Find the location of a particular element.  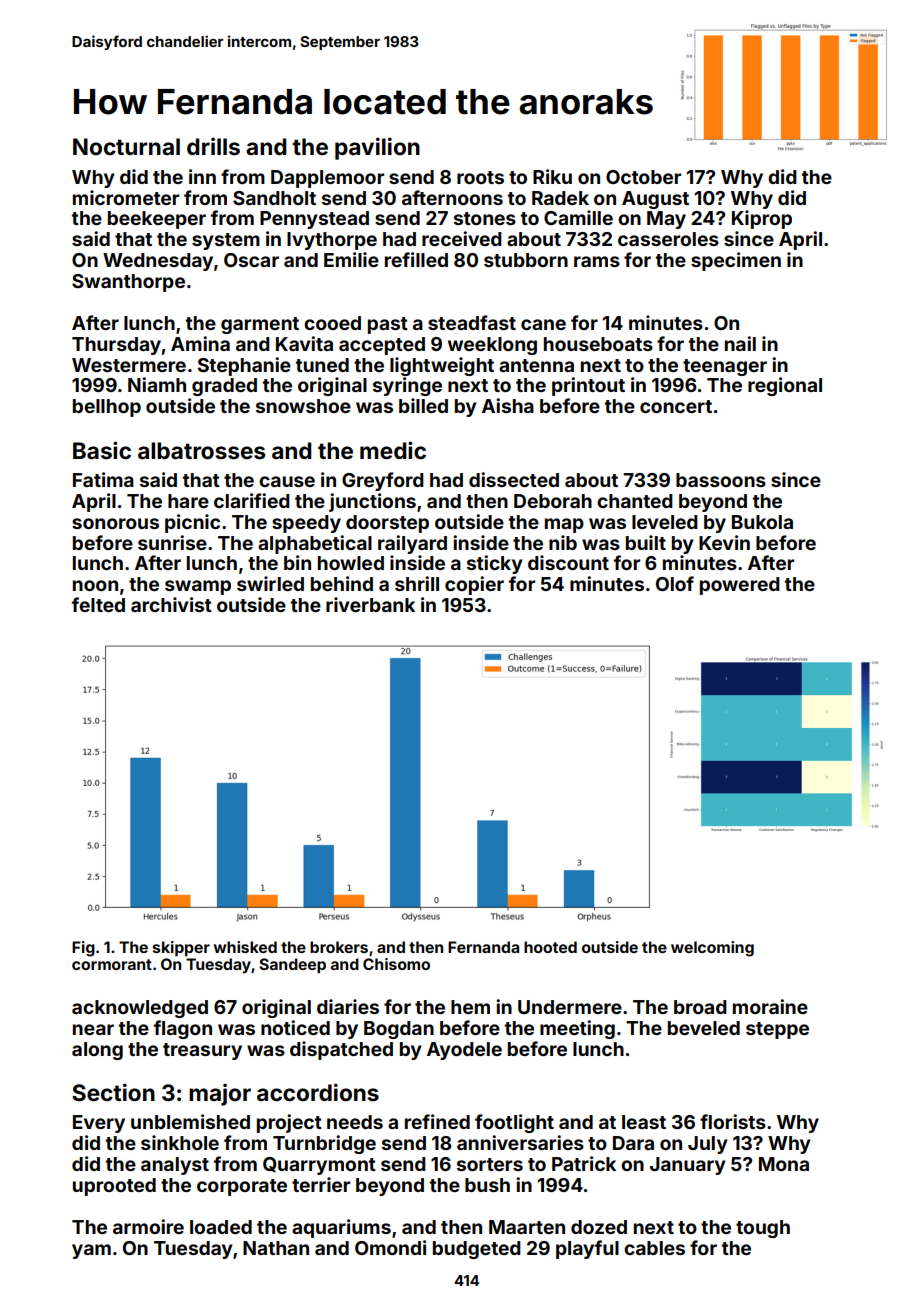

copier is located at coordinates (474, 585).
